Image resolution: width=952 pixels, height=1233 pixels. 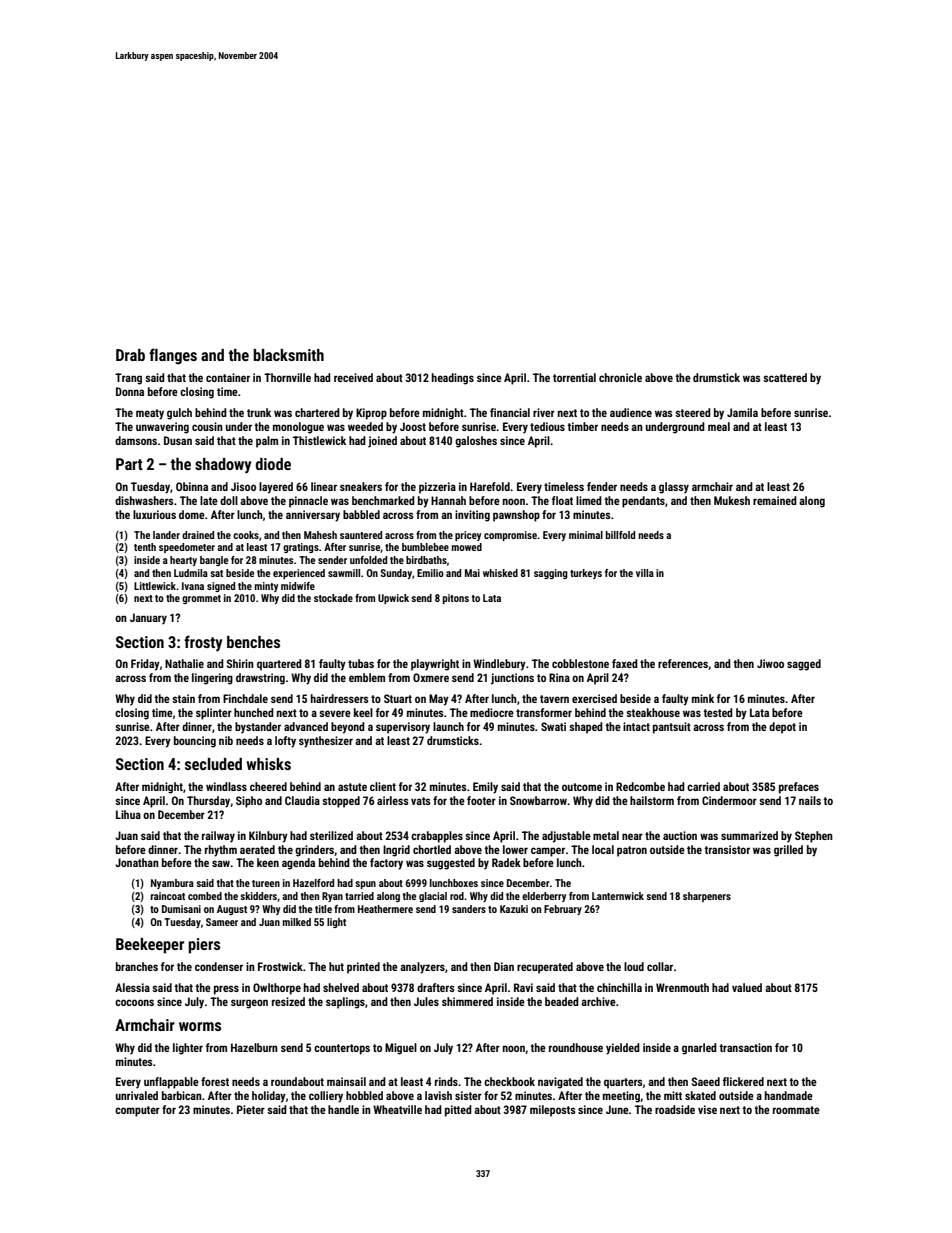 What do you see at coordinates (674, 488) in the screenshot?
I see `glassy` at bounding box center [674, 488].
